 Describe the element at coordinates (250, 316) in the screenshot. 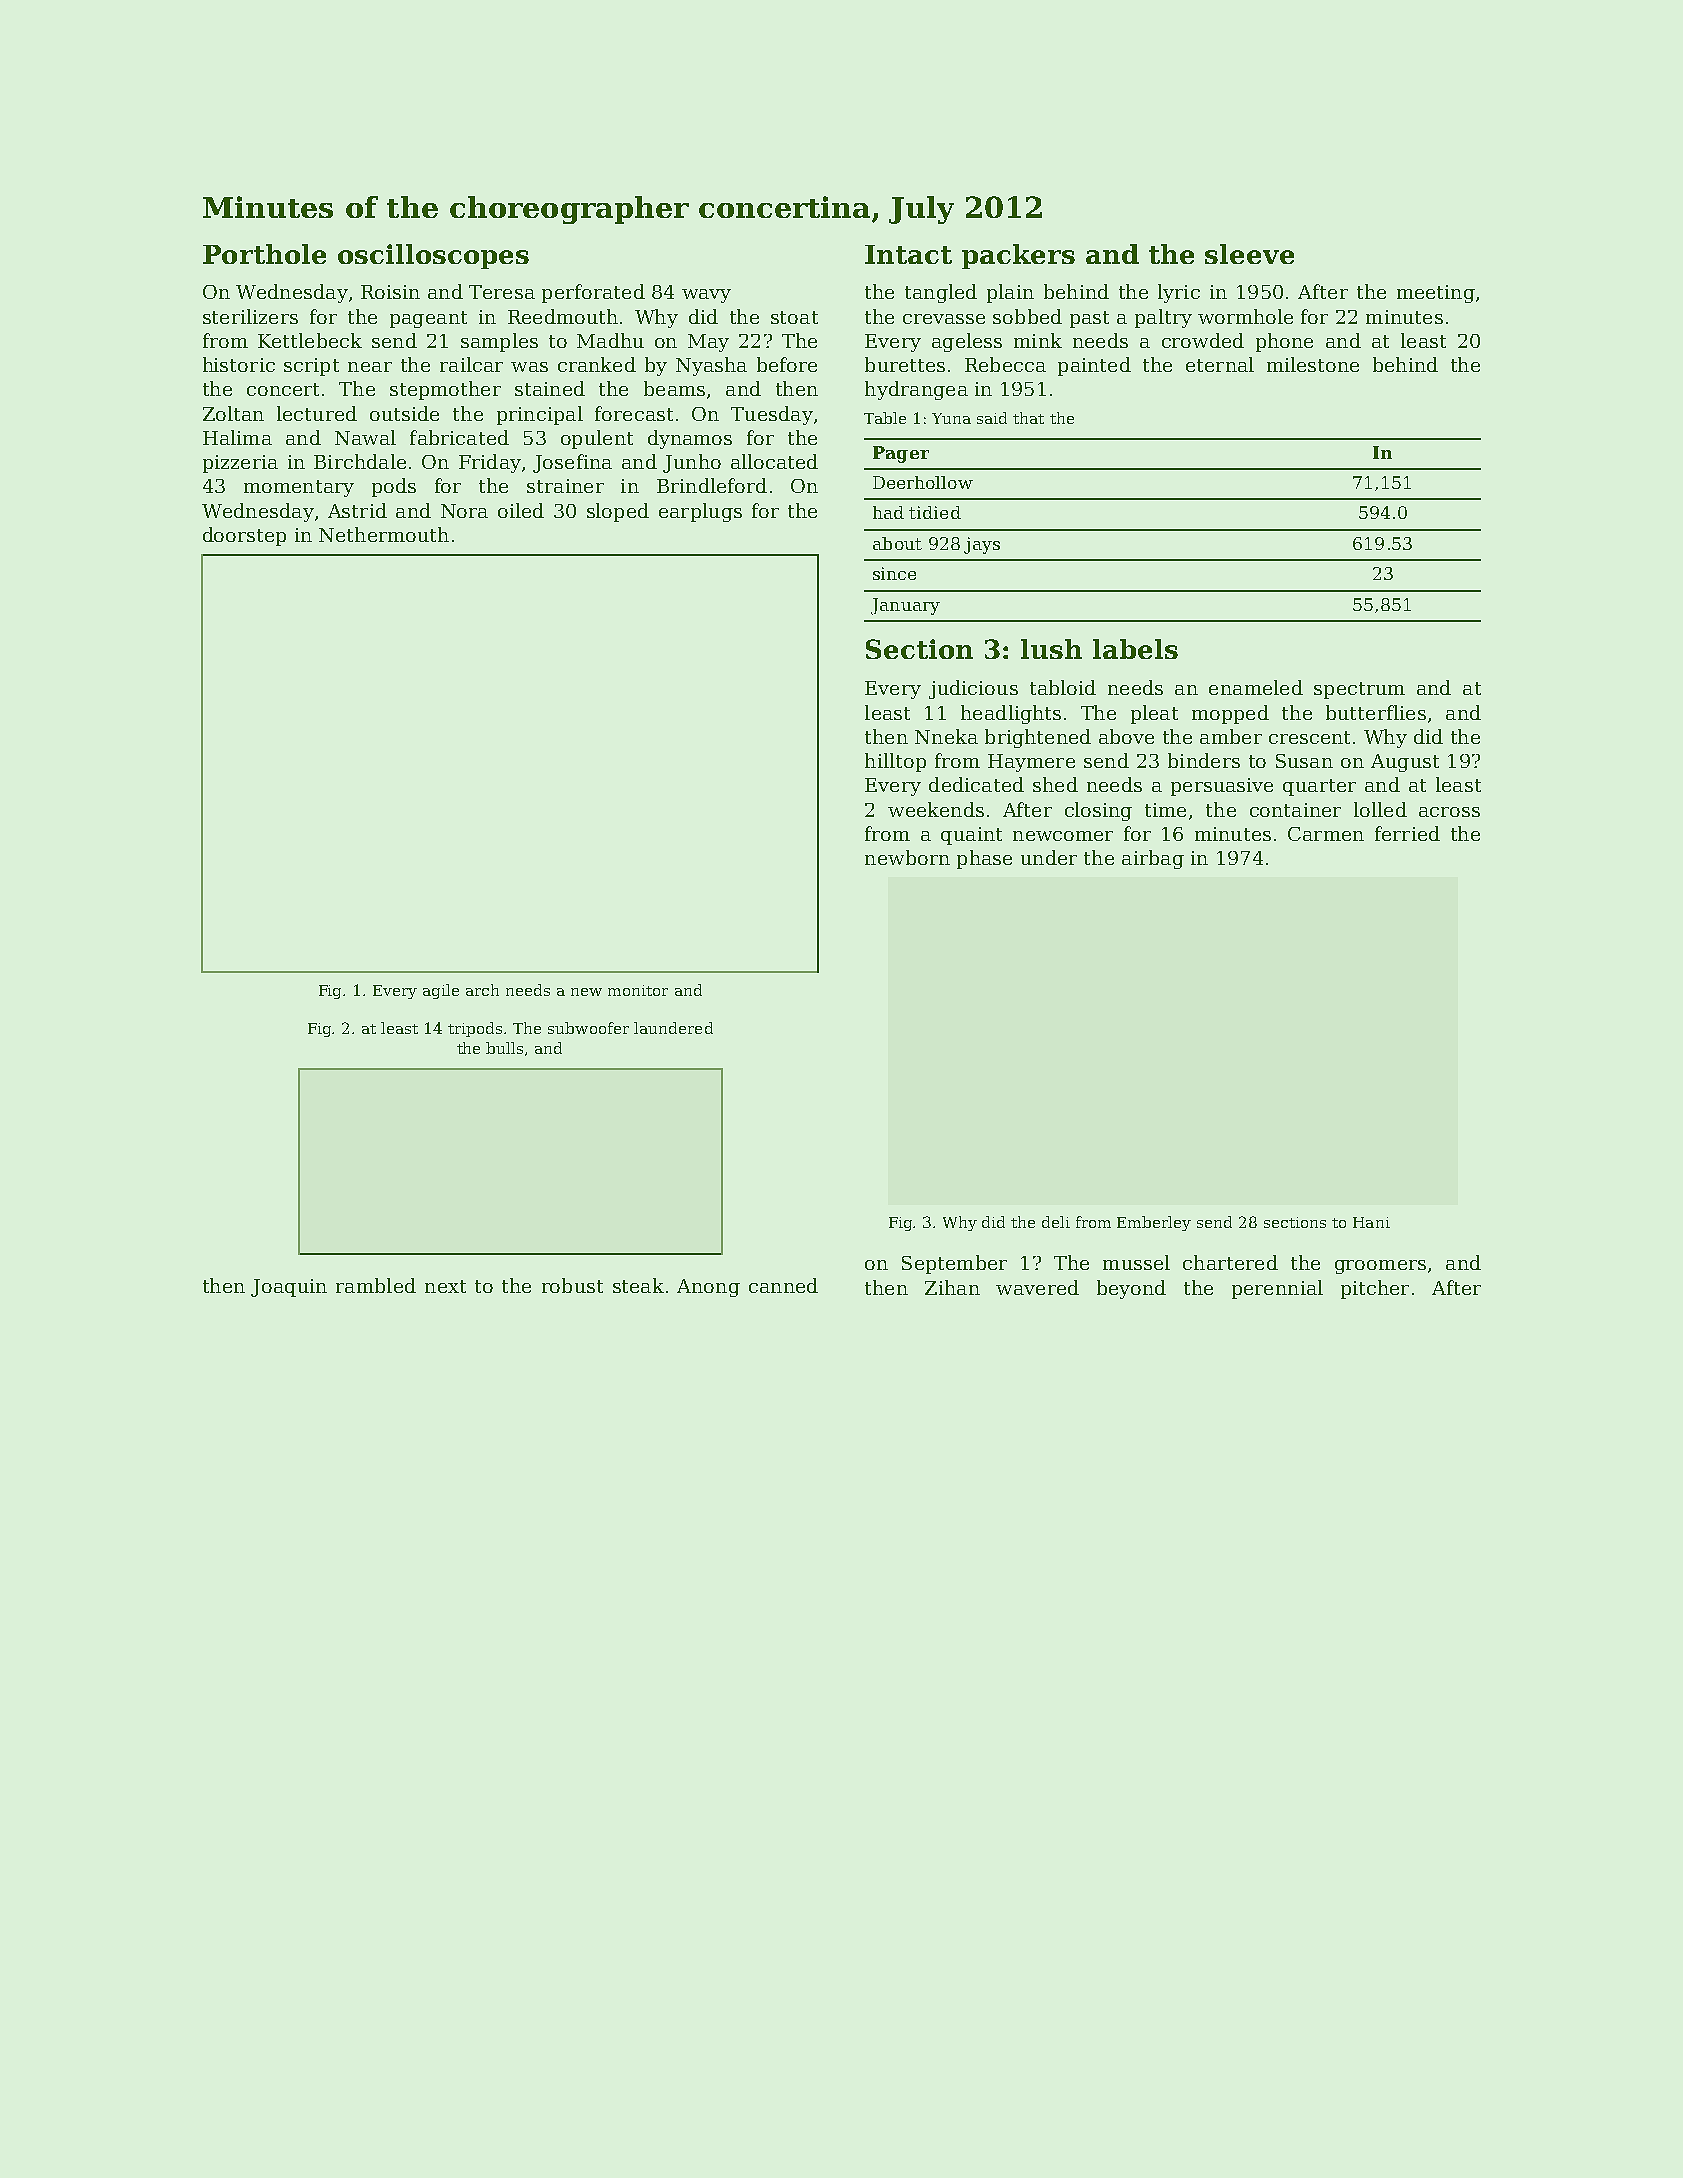

I see `sterilizers` at that location.
